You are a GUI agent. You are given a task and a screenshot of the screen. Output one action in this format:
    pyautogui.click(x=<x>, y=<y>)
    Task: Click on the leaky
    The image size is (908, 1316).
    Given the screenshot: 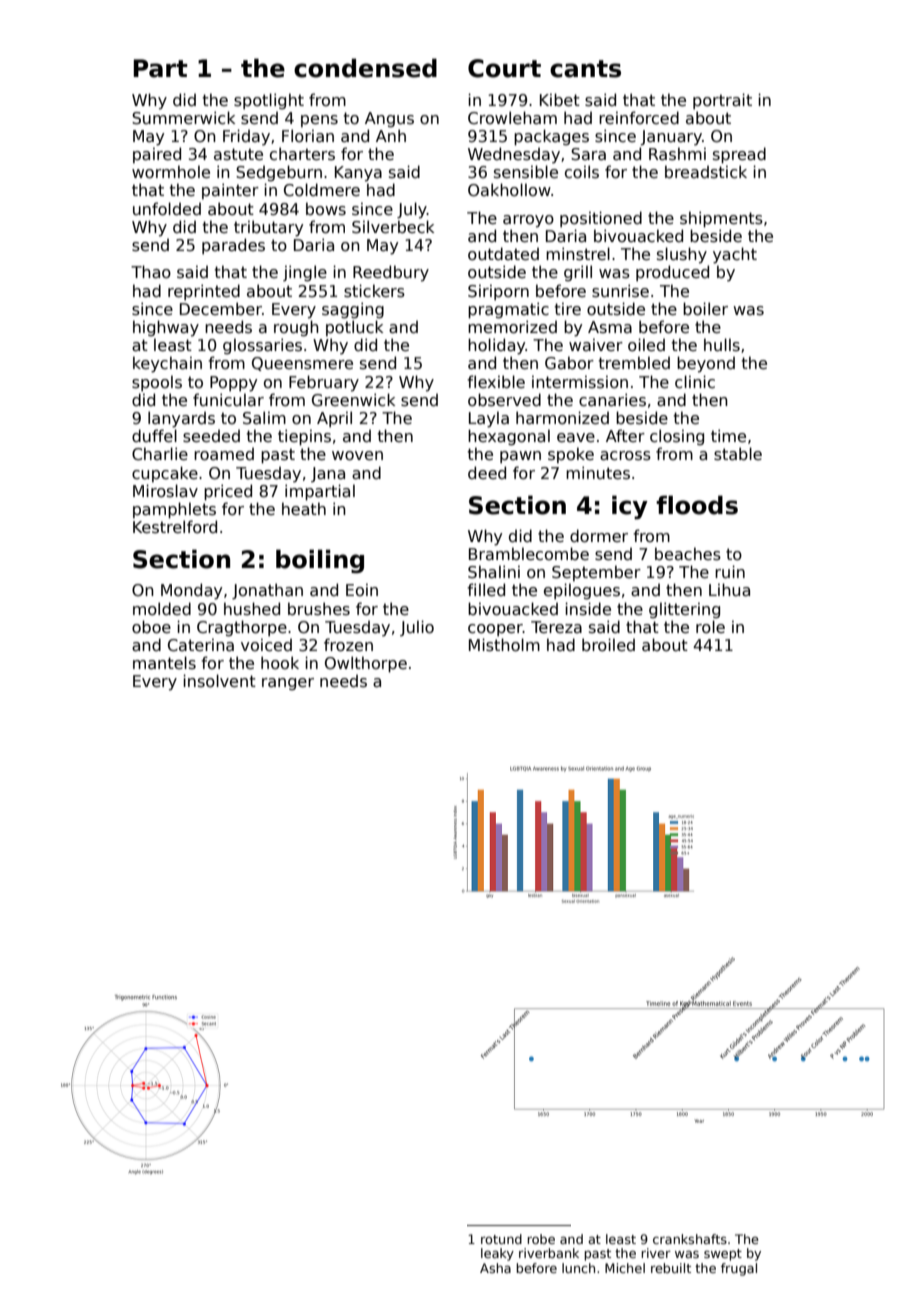 What is the action you would take?
    pyautogui.click(x=497, y=1254)
